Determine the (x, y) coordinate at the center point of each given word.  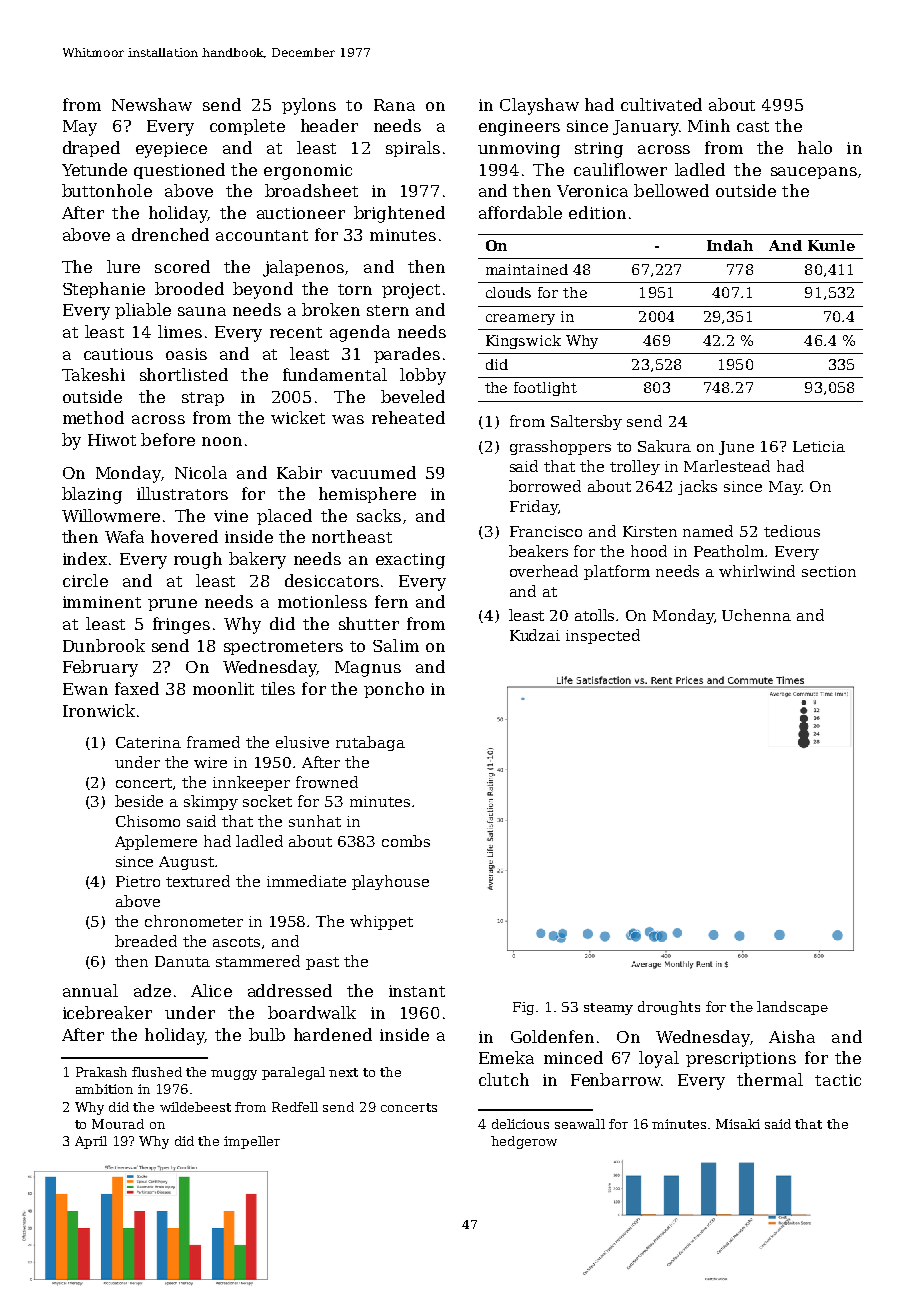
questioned (179, 171)
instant (417, 991)
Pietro (138, 881)
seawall (580, 1124)
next (343, 1072)
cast (753, 126)
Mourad (118, 1124)
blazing (92, 495)
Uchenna (756, 615)
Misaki (738, 1124)
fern (391, 601)
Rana (394, 105)
